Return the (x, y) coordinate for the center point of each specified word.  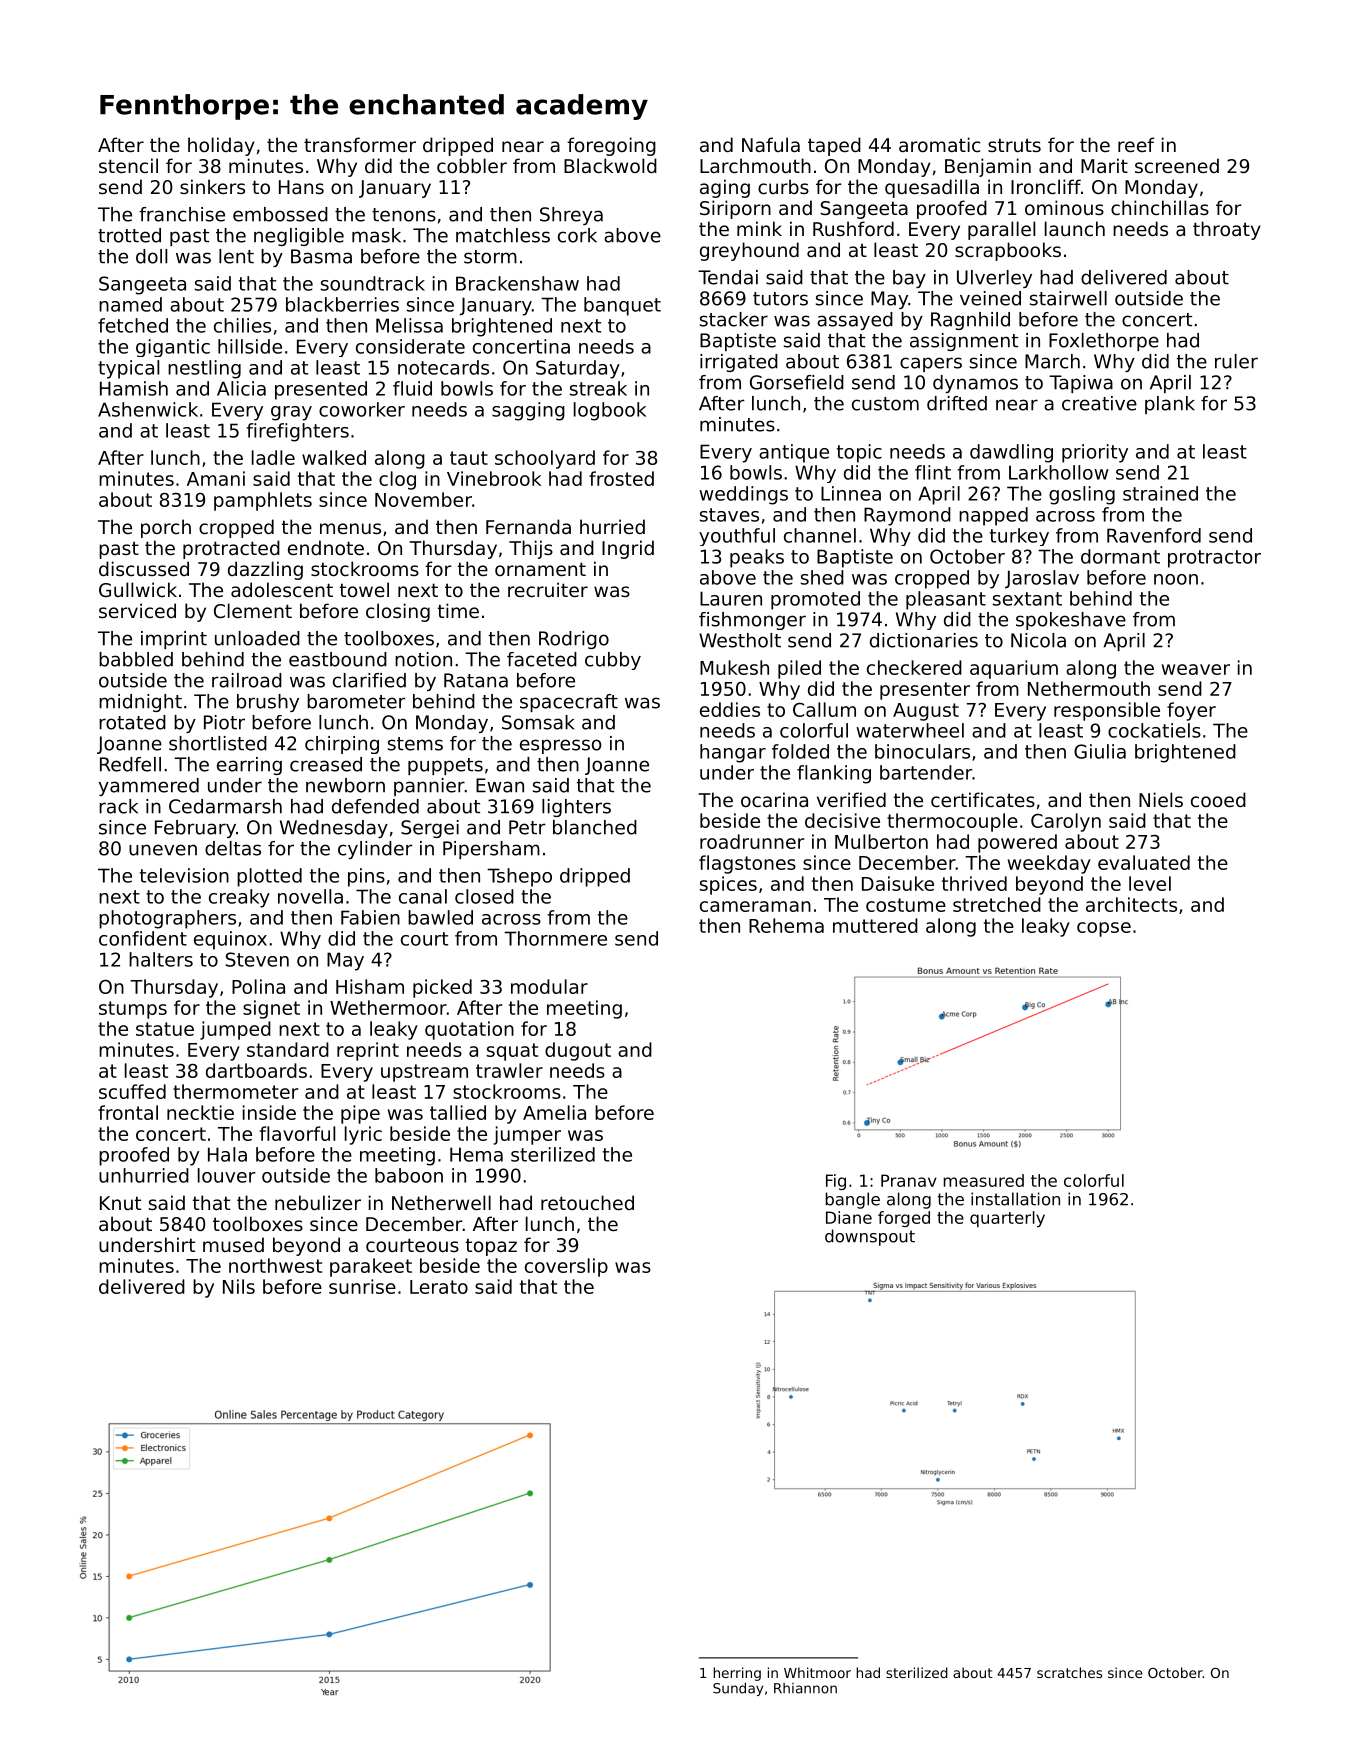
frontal (128, 1112)
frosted (621, 478)
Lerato (439, 1287)
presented (321, 390)
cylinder (375, 850)
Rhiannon (805, 1688)
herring (737, 1674)
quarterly (1007, 1219)
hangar (733, 753)
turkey (1019, 537)
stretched (997, 904)
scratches (1069, 1672)
